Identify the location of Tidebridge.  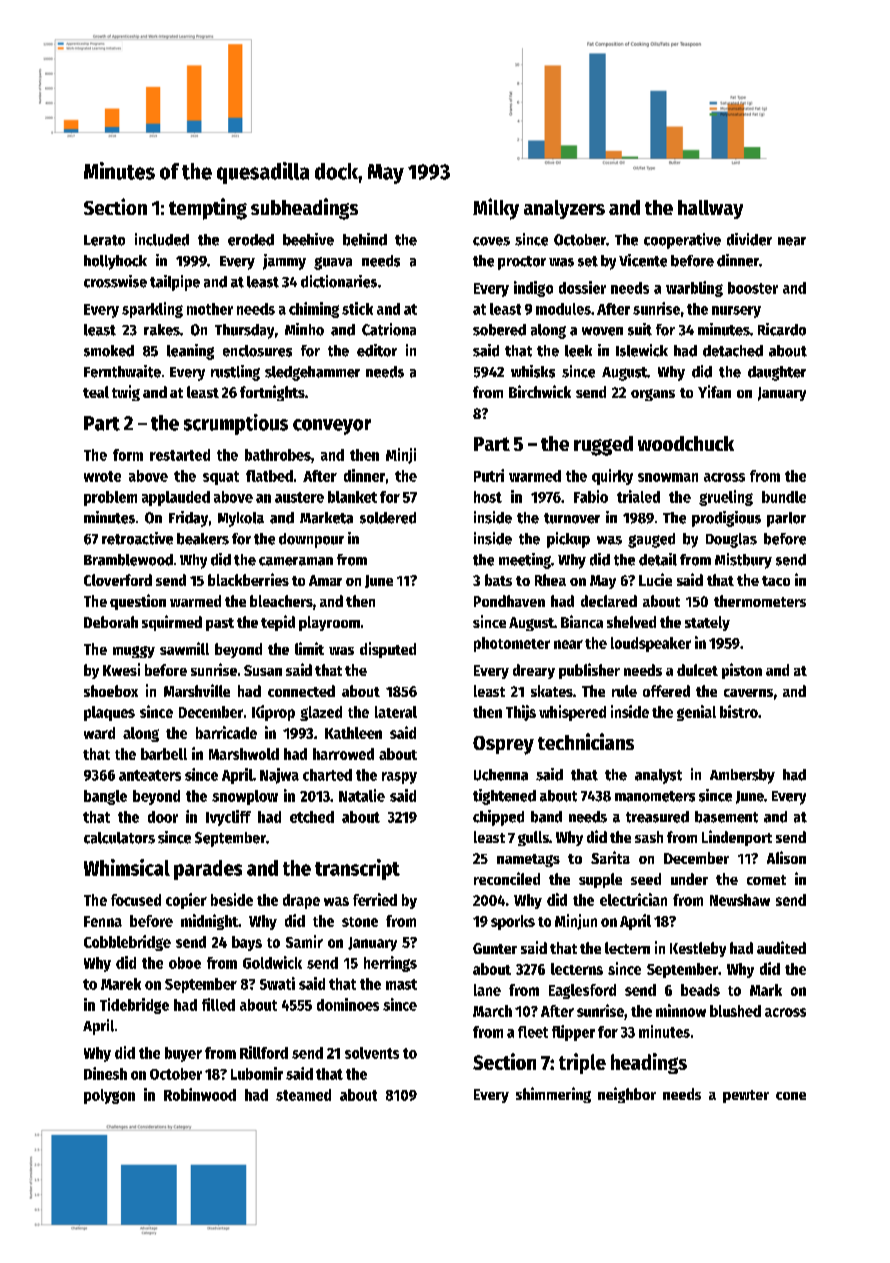
(134, 1006).
